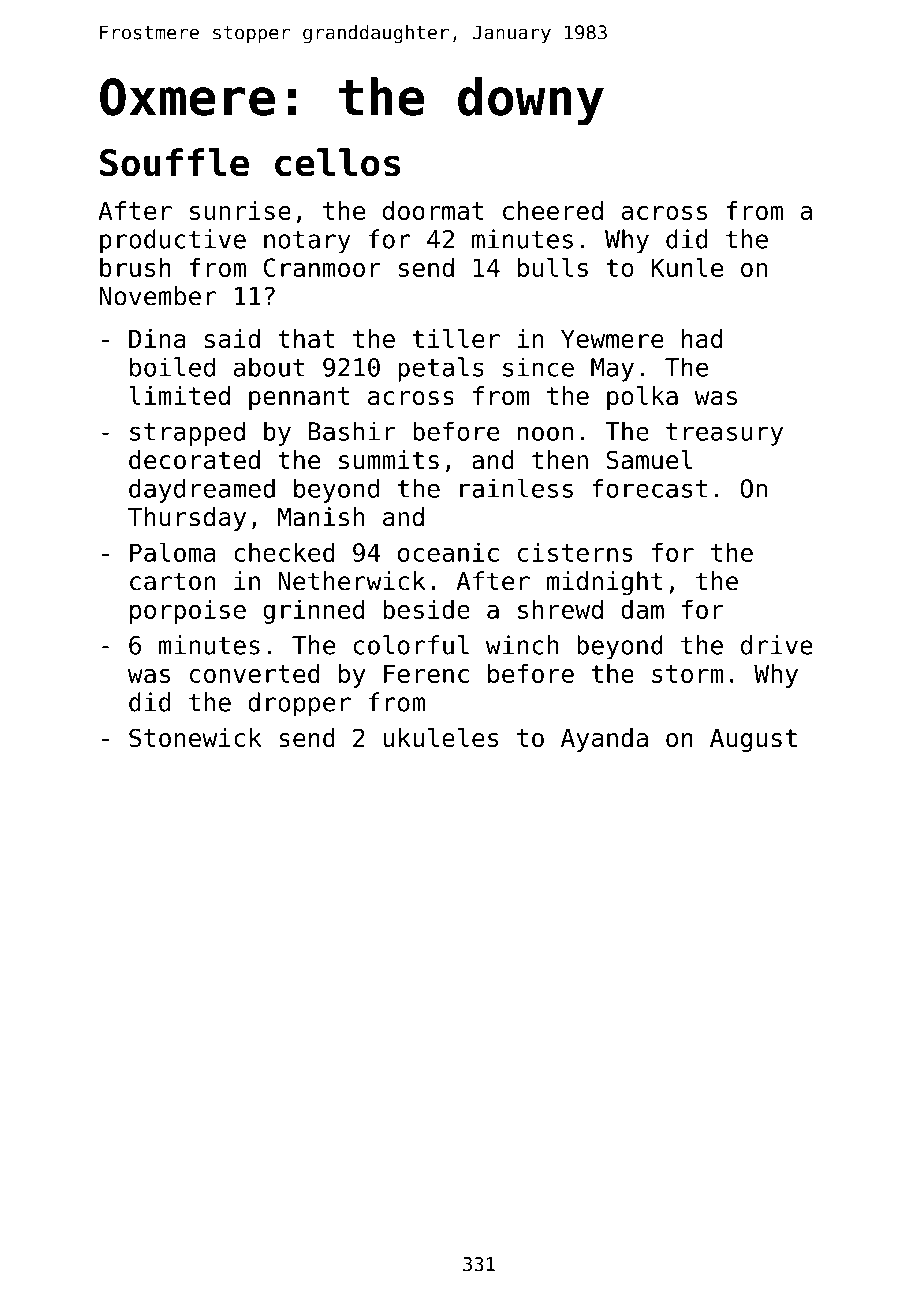  What do you see at coordinates (284, 552) in the screenshot?
I see `checked` at bounding box center [284, 552].
